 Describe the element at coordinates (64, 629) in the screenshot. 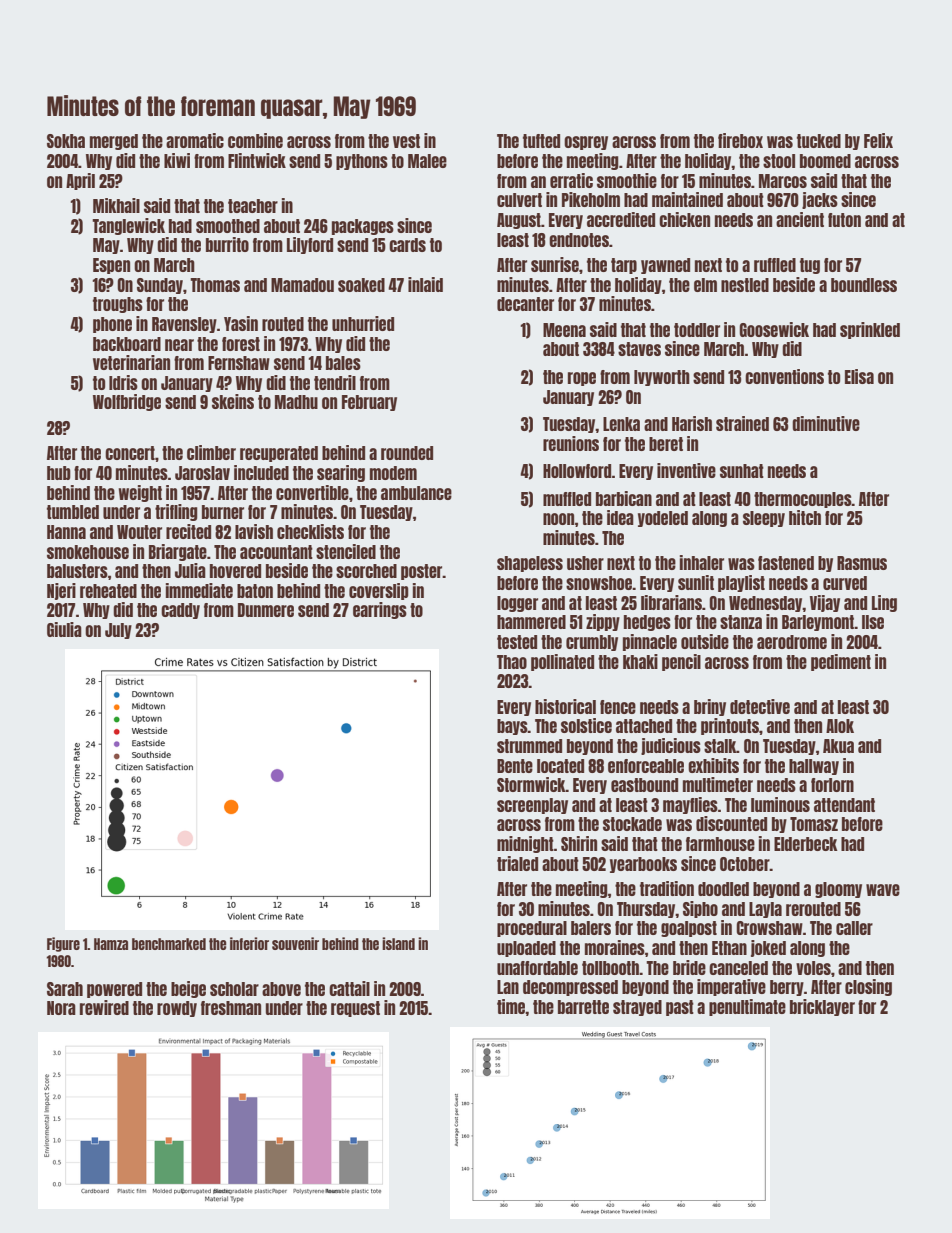

I see `Giulia` at that location.
